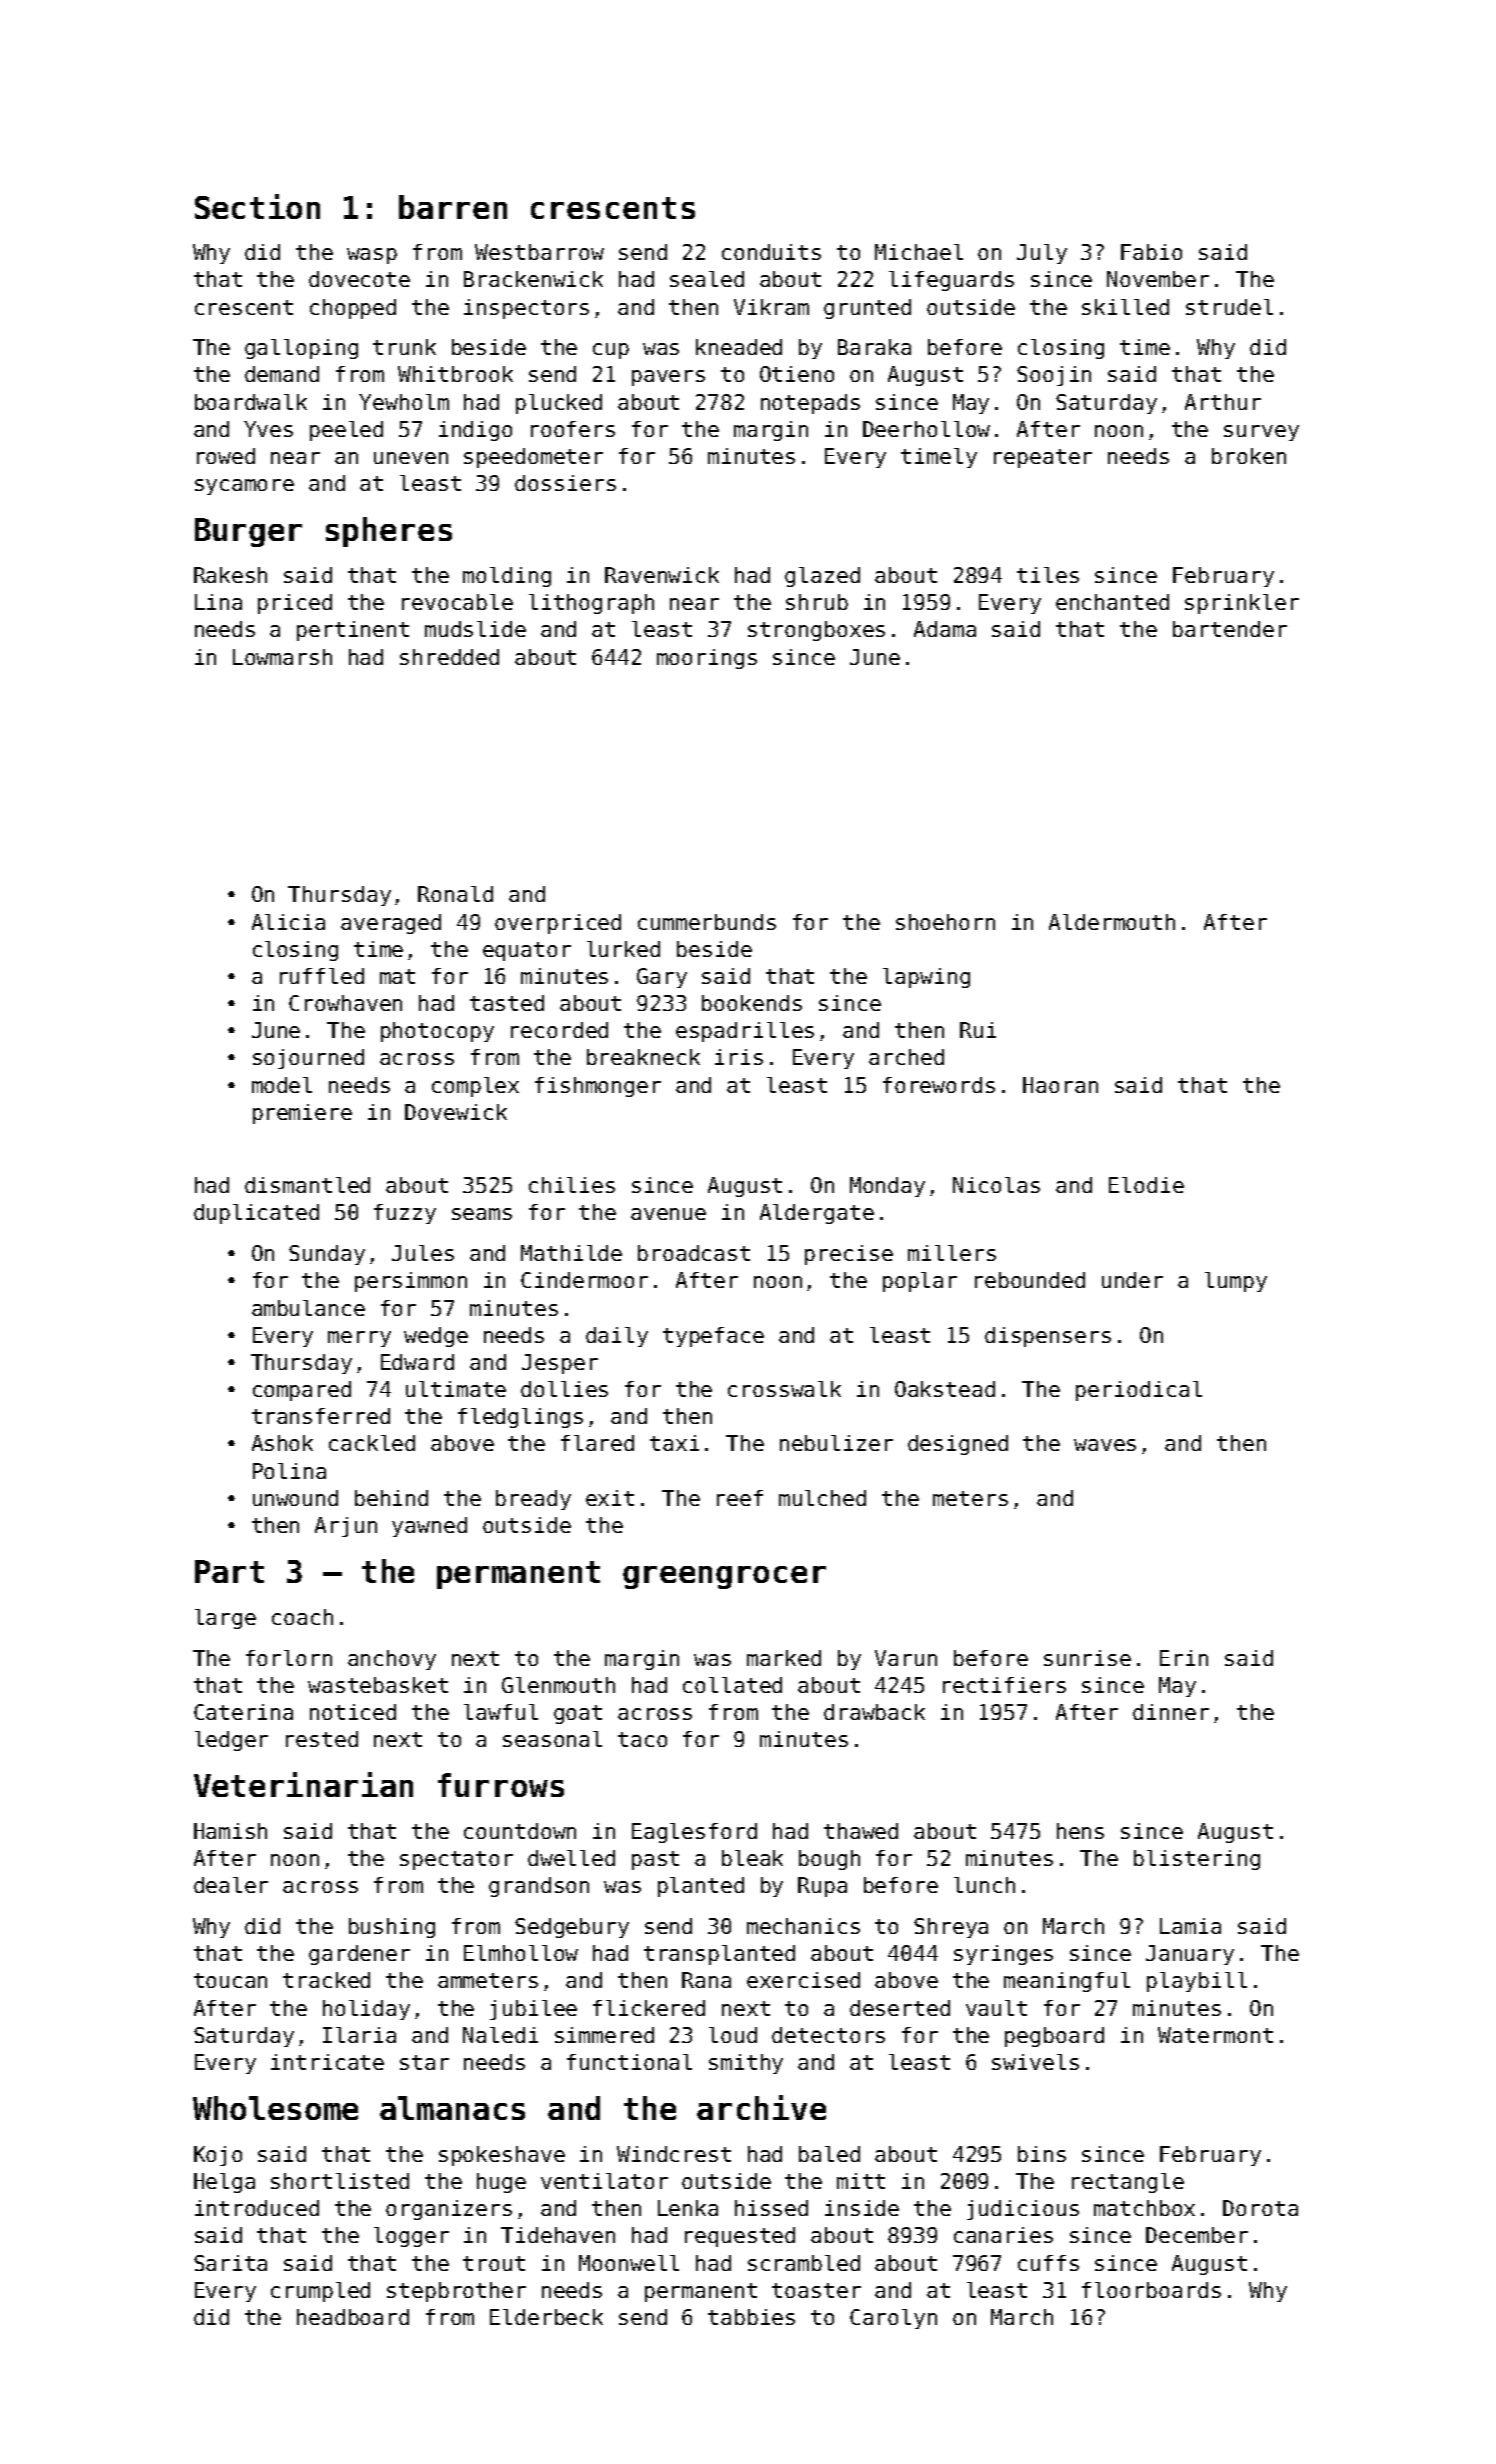 This image has height=2464, width=1496. I want to click on enchanted, so click(1112, 602).
